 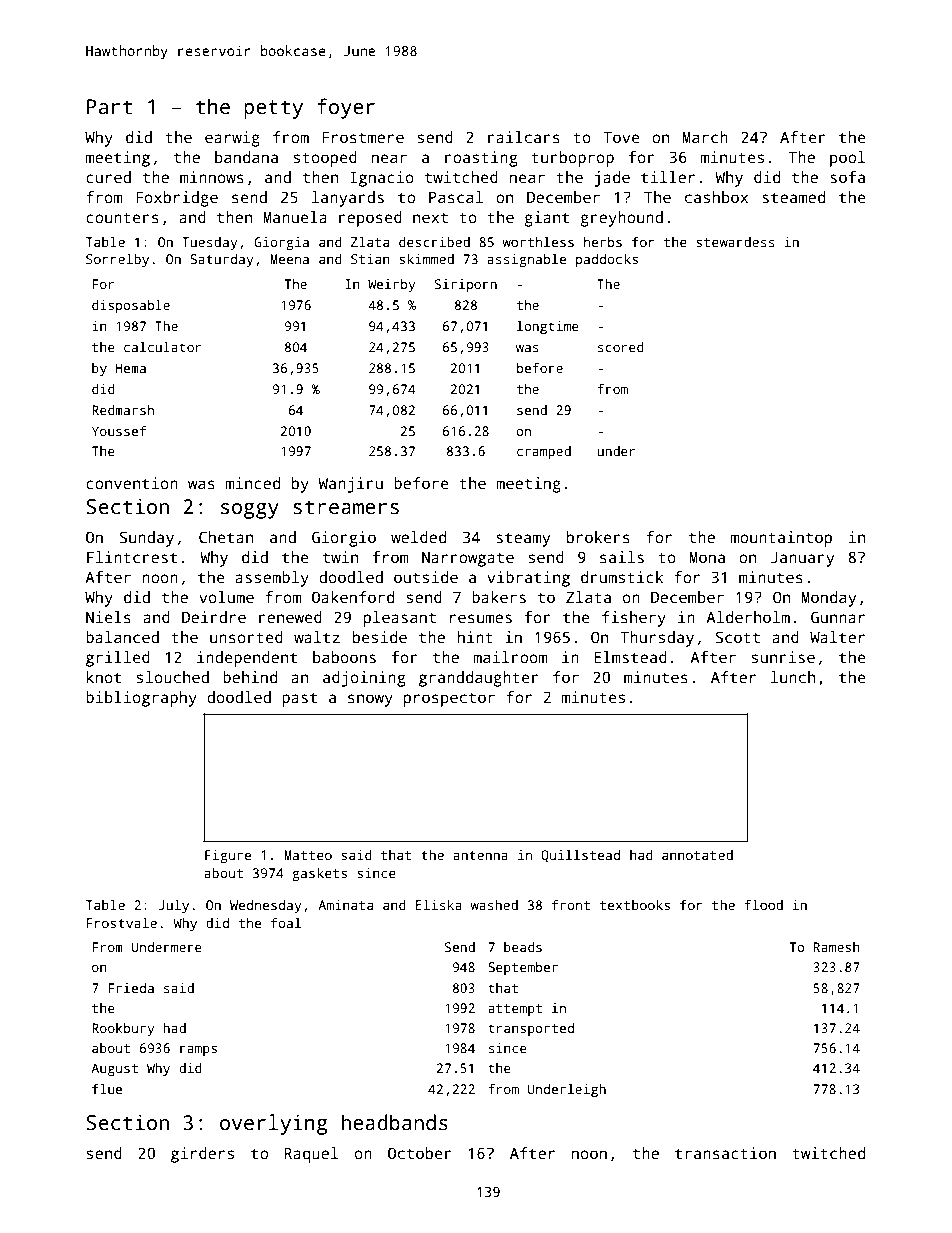 What do you see at coordinates (286, 922) in the page?
I see `foal` at bounding box center [286, 922].
